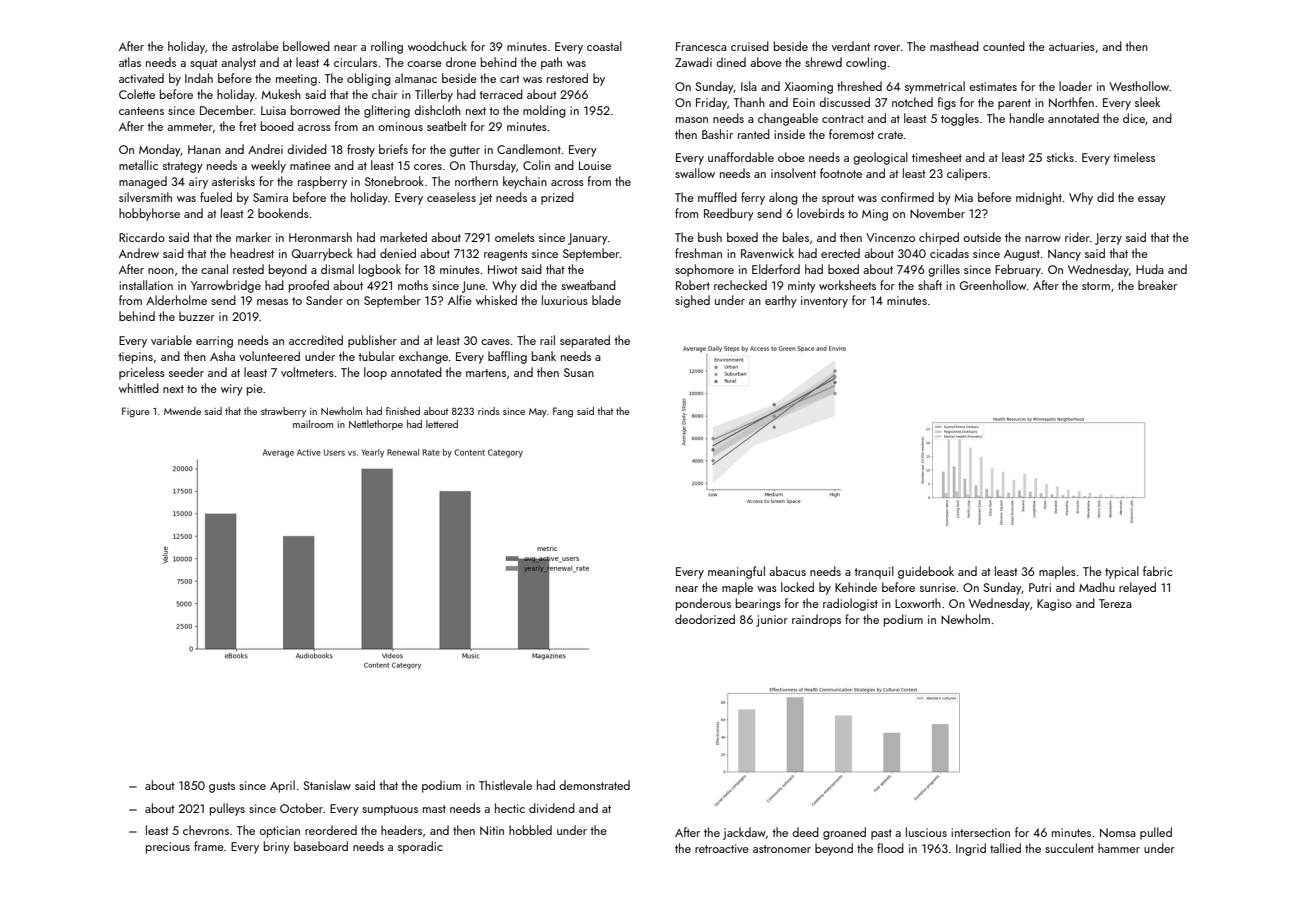 This screenshot has width=1308, height=924. What do you see at coordinates (692, 120) in the screenshot?
I see `mason` at bounding box center [692, 120].
